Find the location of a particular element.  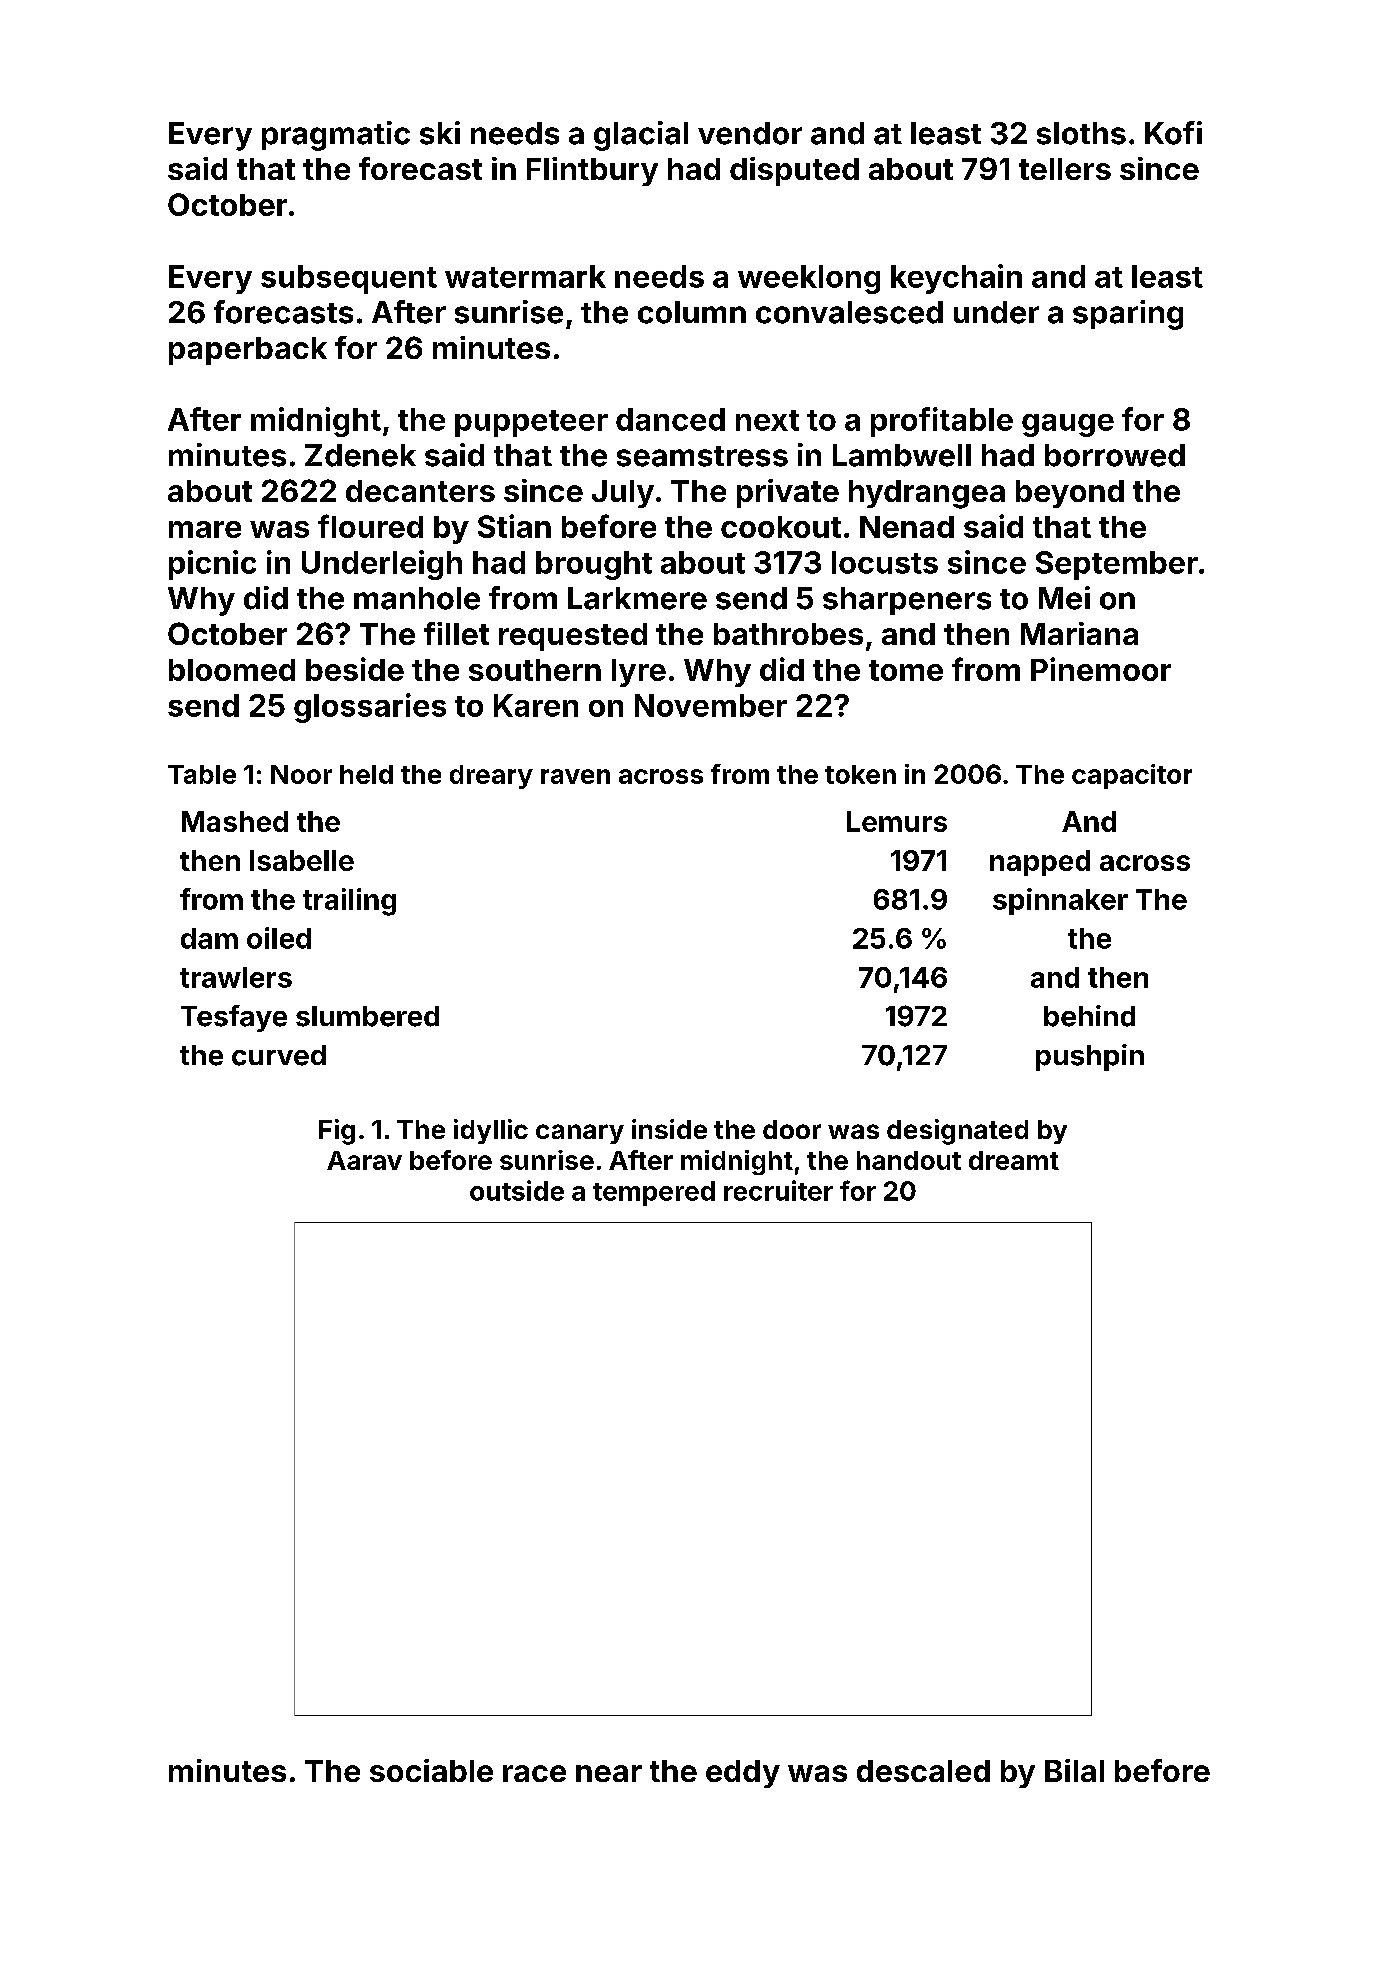

keychain is located at coordinates (956, 279).
